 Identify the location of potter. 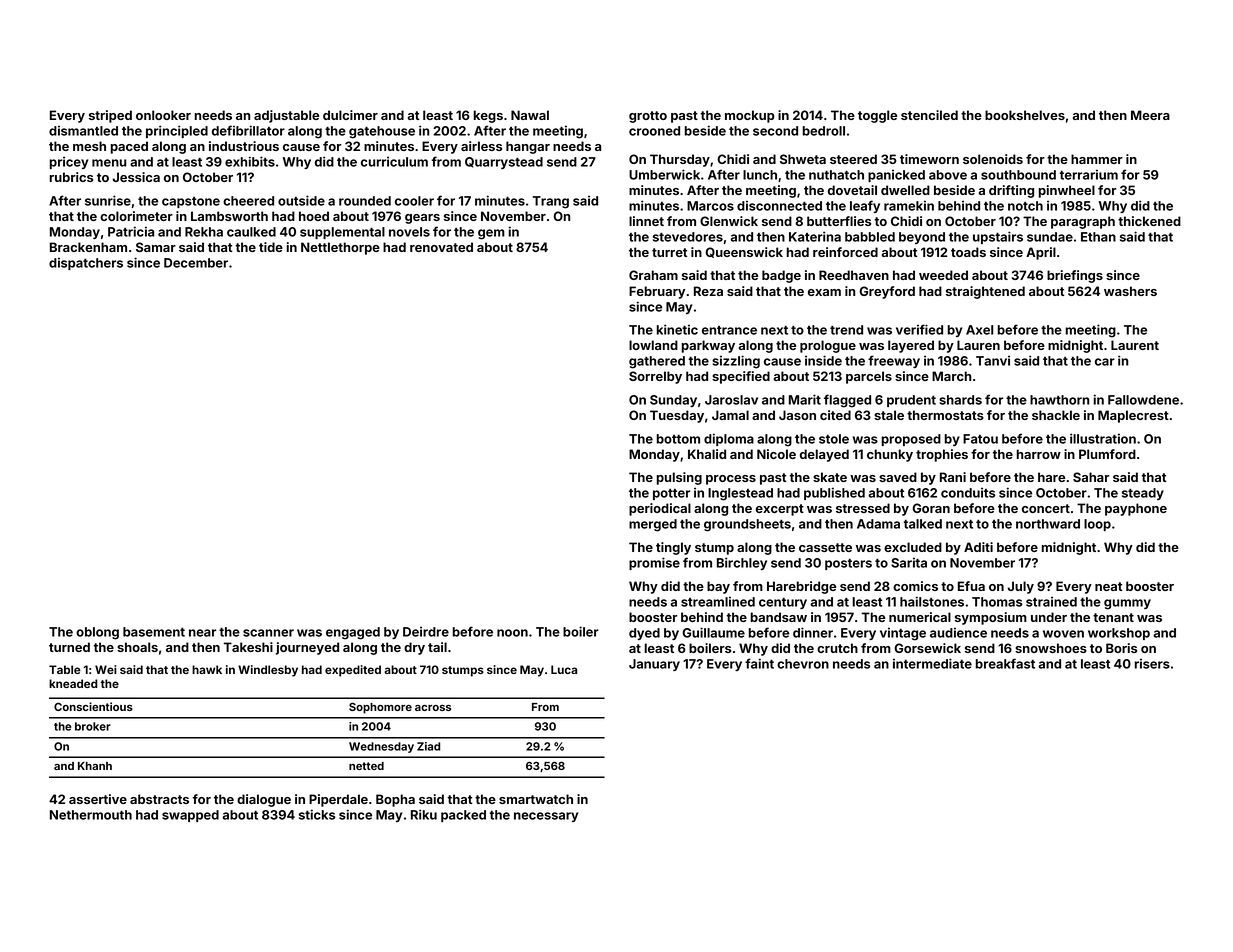
(671, 494).
